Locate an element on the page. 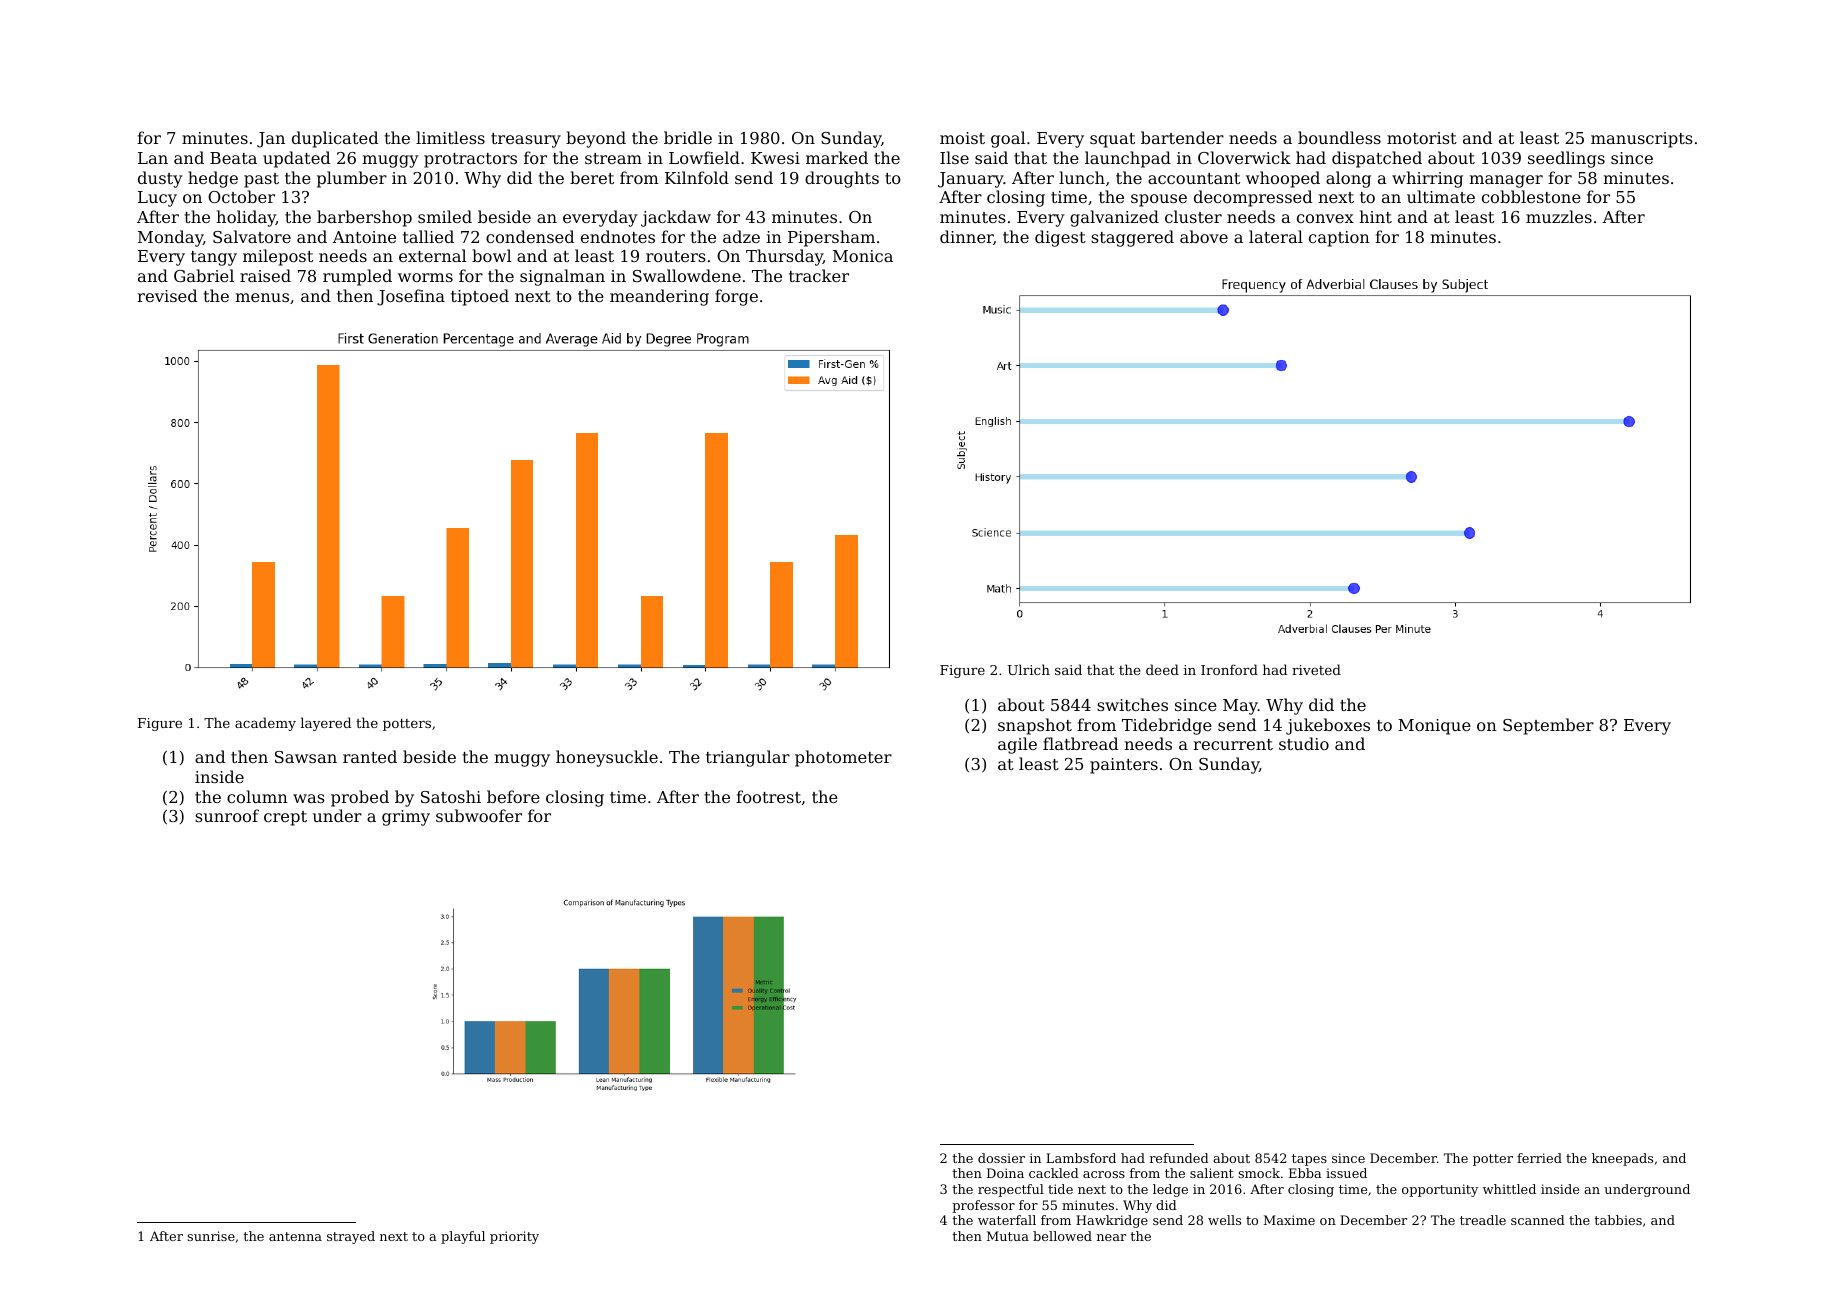 This image has width=1842, height=1303. manuscripts is located at coordinates (1642, 140).
